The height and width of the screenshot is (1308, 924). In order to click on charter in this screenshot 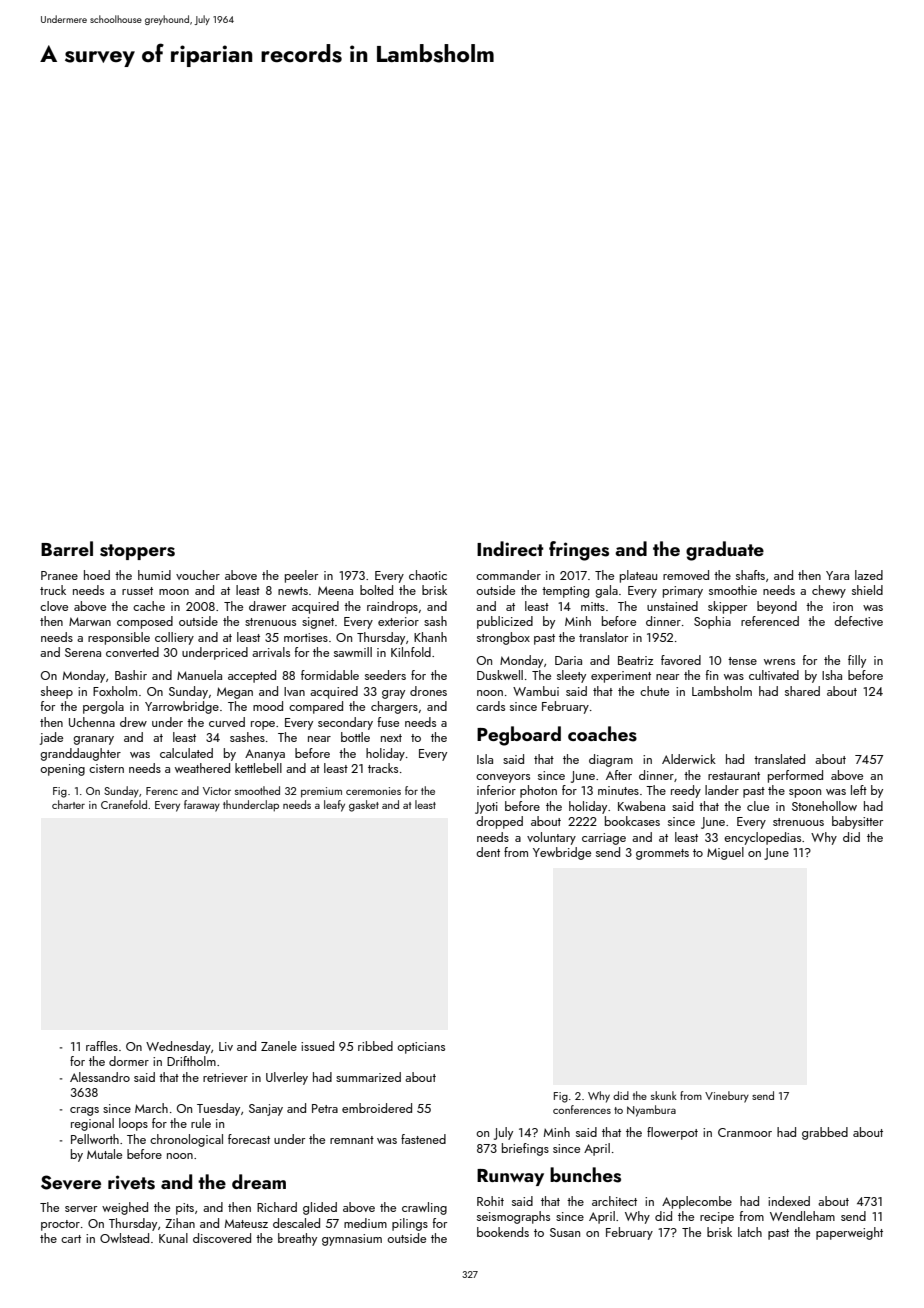, I will do `click(68, 804)`.
